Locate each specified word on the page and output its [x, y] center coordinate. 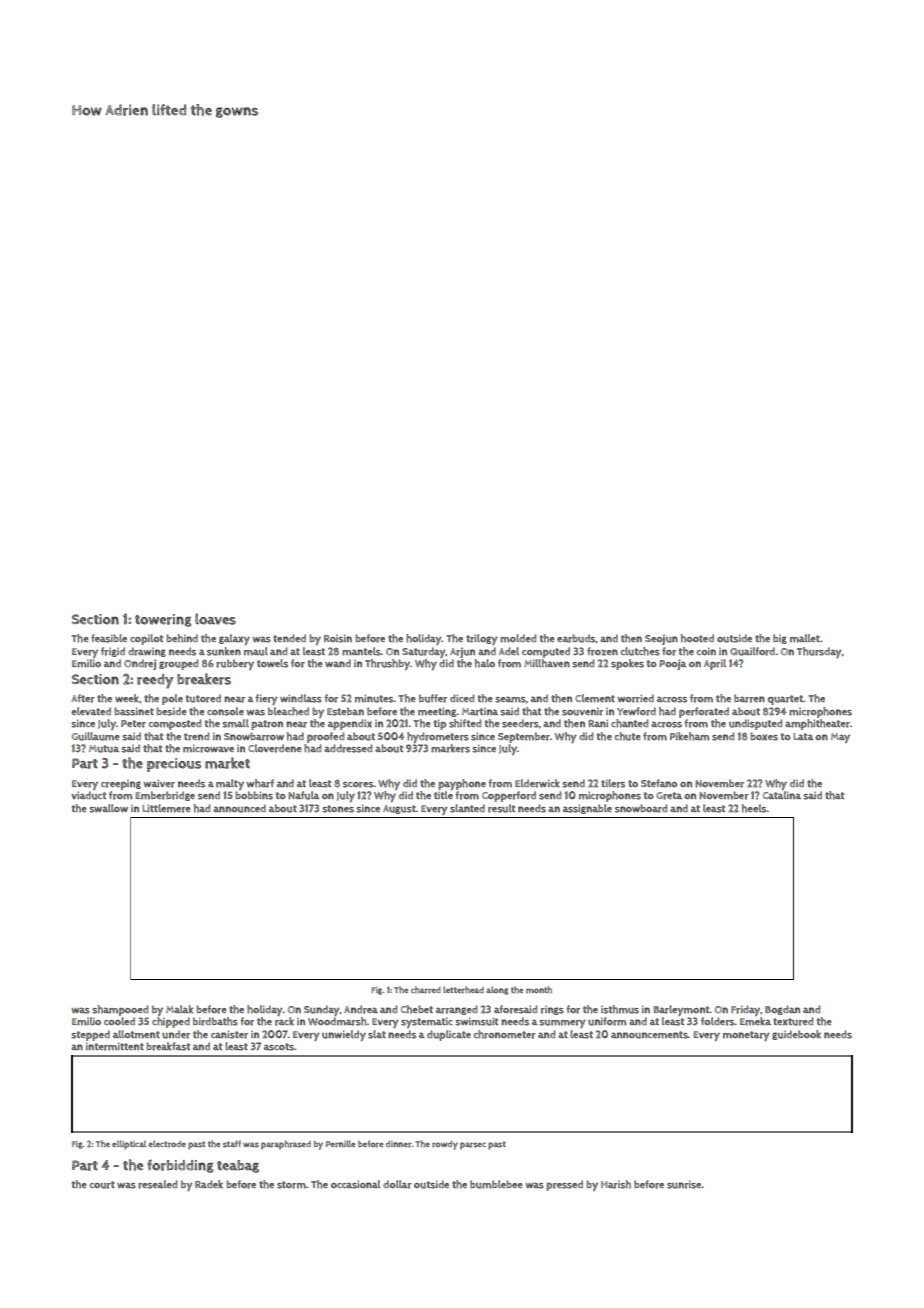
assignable [587, 809]
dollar [397, 1184]
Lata [803, 736]
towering [163, 620]
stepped [90, 1035]
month [539, 989]
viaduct [88, 795]
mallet [805, 638]
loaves [215, 619]
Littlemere [166, 808]
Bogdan [782, 1010]
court [102, 1185]
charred [426, 990]
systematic [427, 1022]
